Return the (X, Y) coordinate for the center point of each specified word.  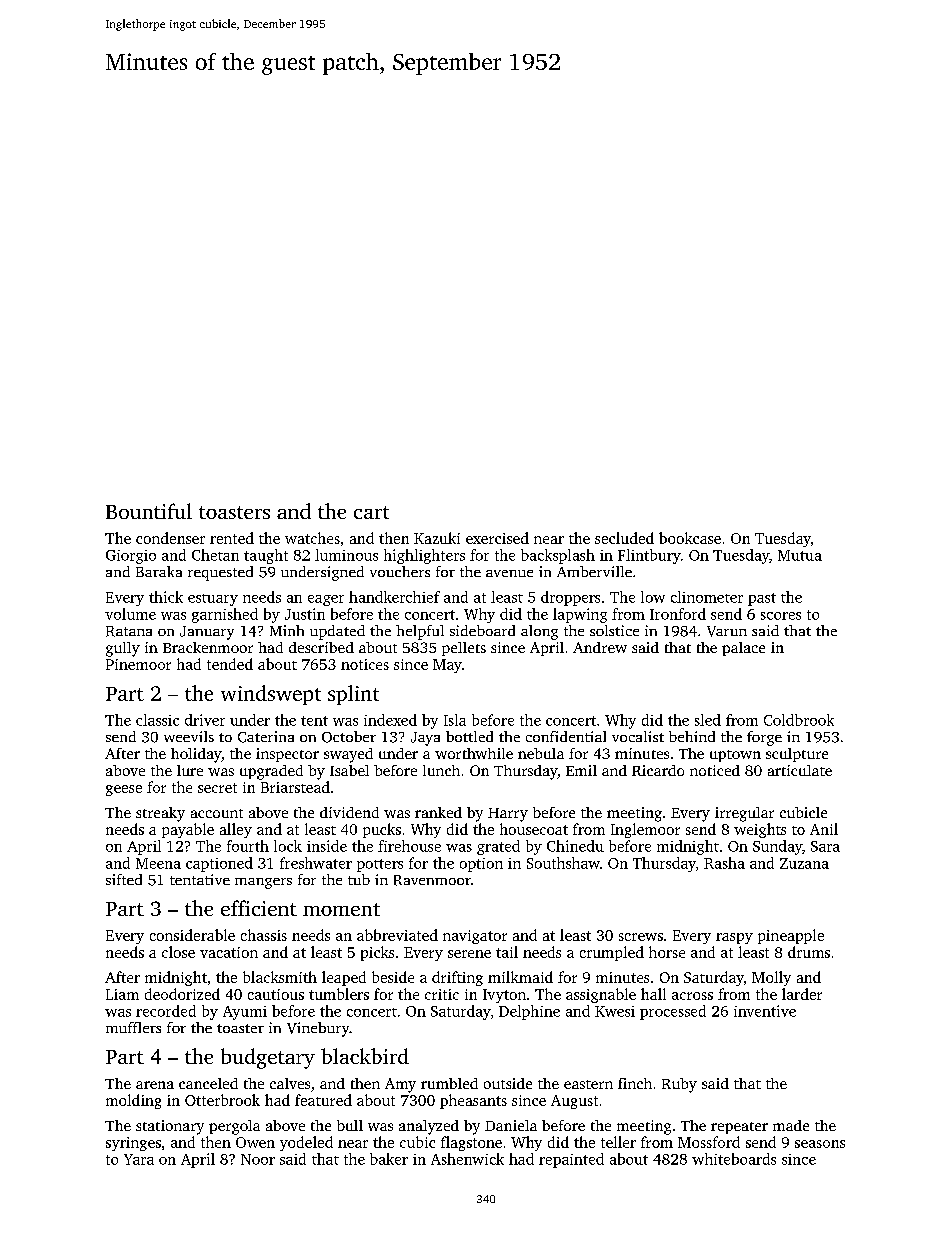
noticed (715, 770)
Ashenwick (467, 1159)
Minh (287, 630)
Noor (258, 1159)
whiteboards (734, 1159)
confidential (566, 736)
